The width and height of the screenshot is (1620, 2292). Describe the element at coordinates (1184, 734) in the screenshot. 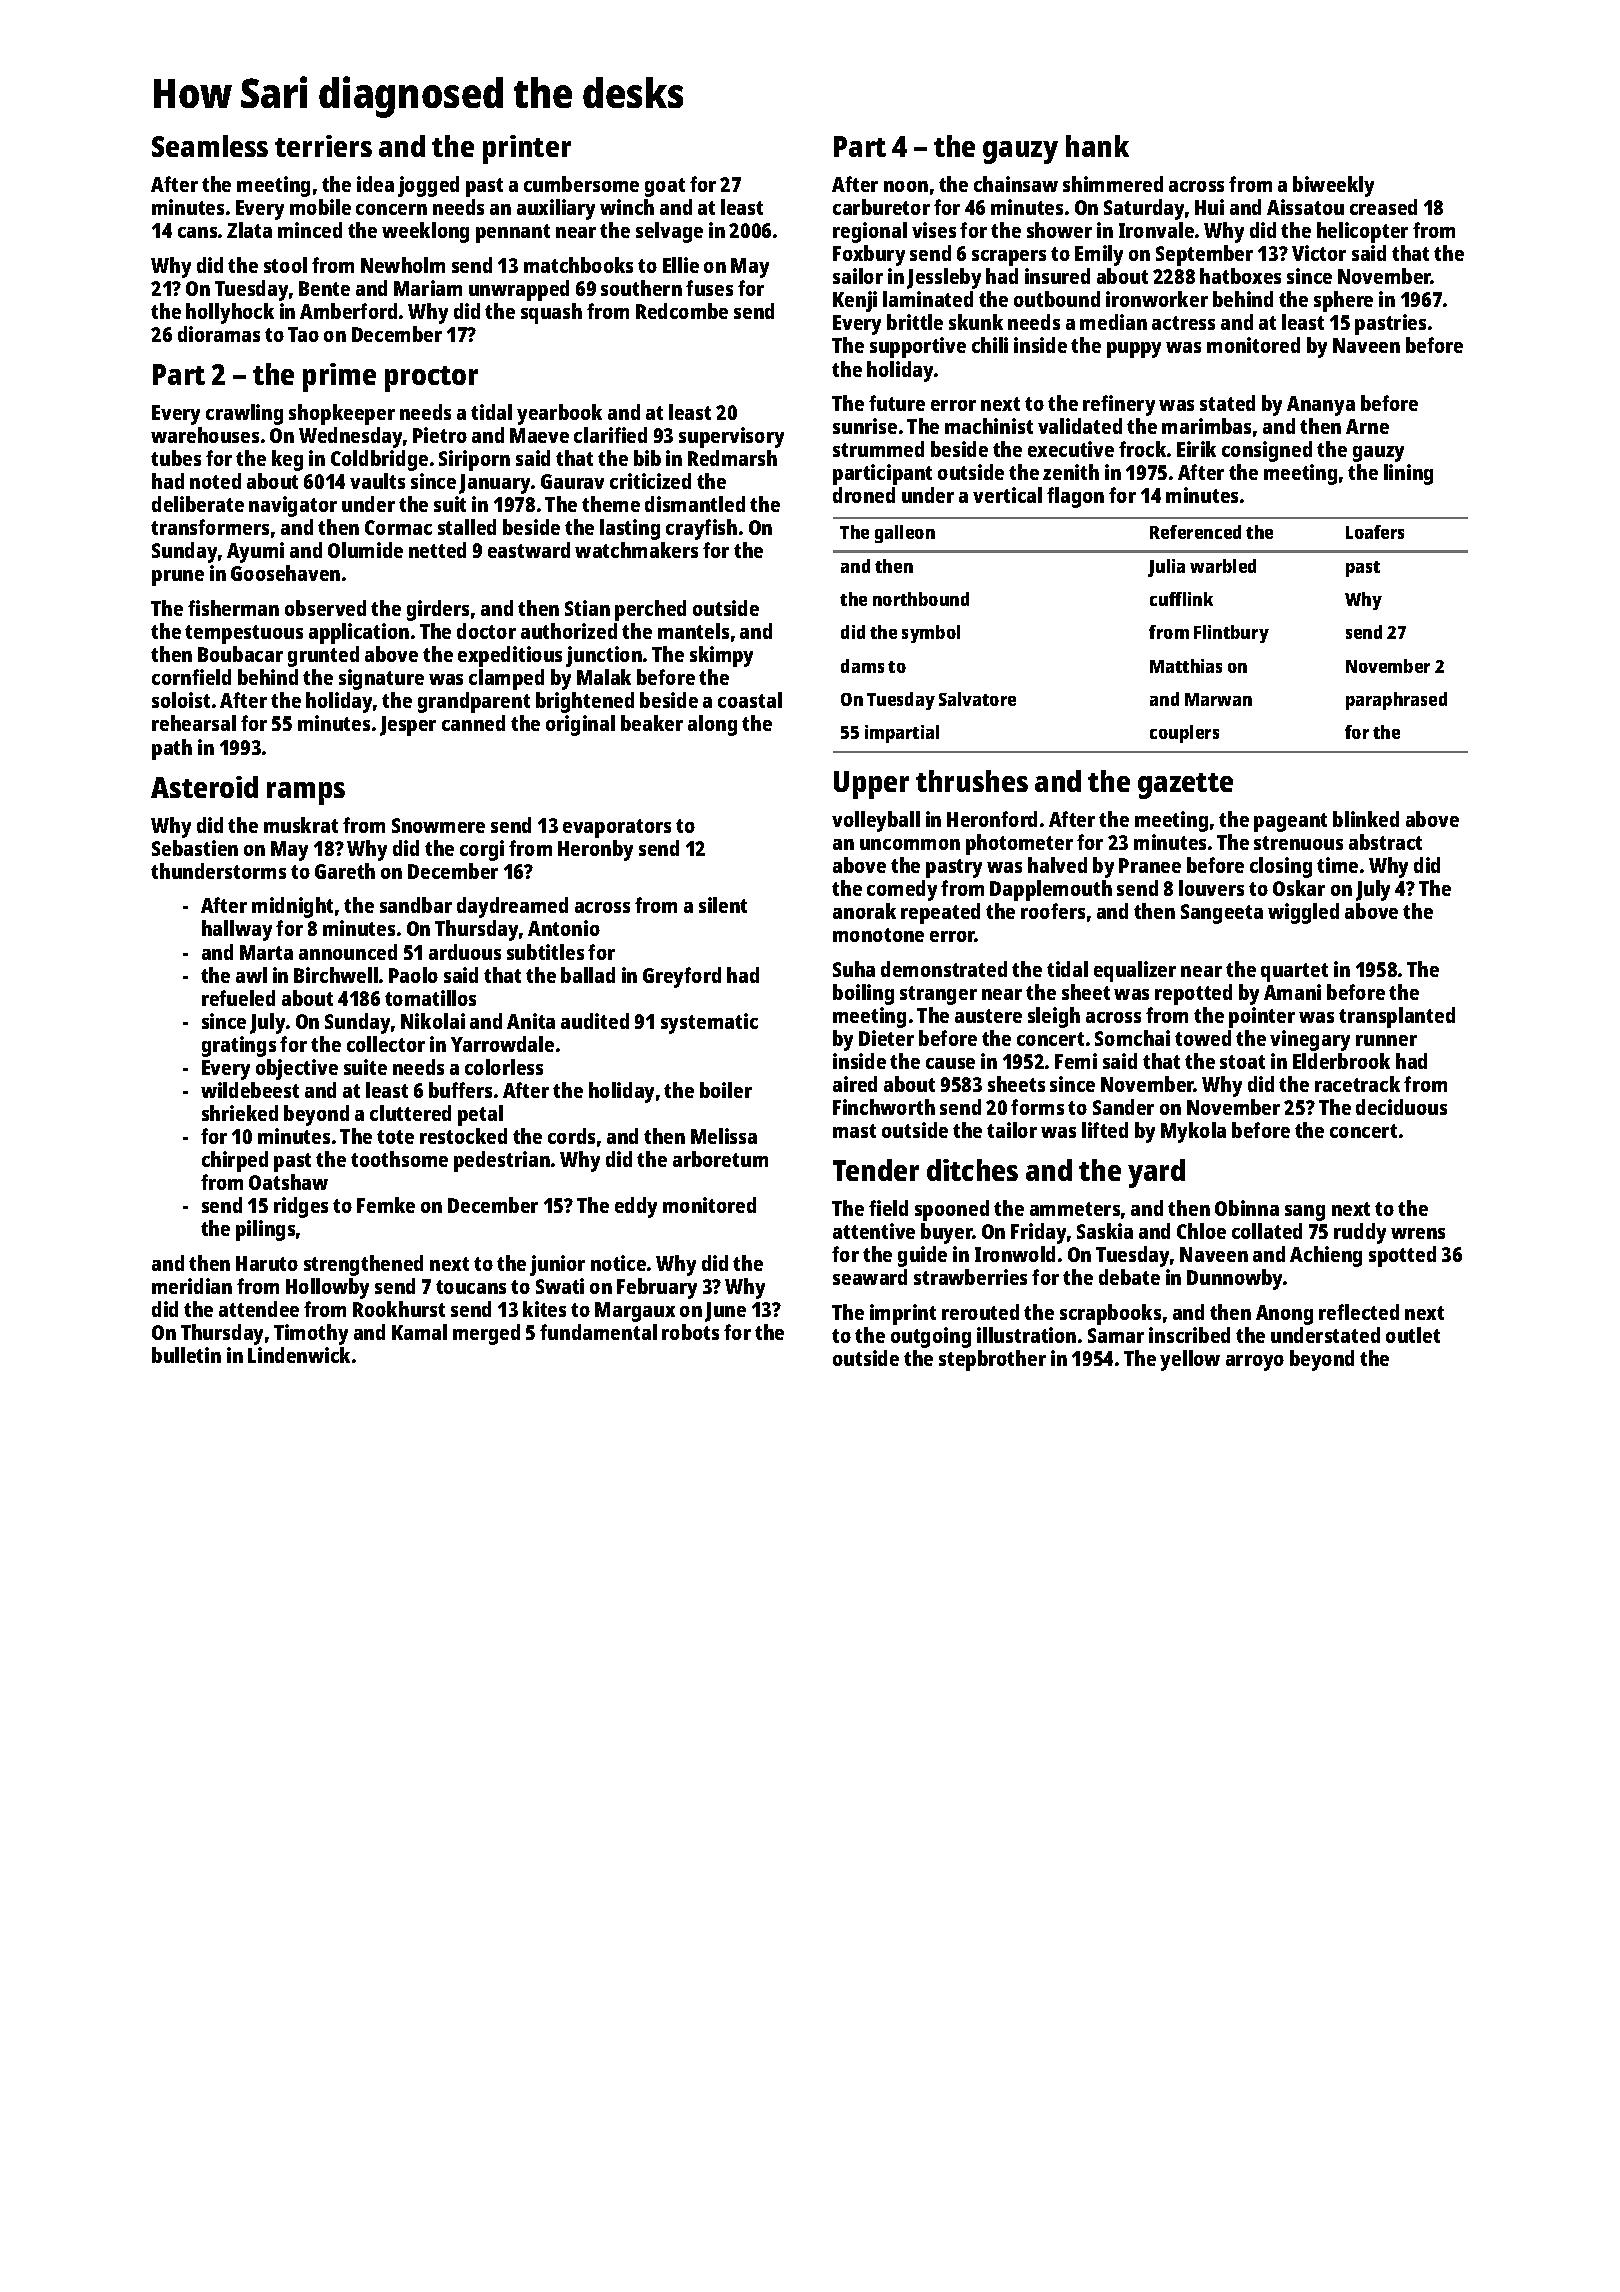

I see `couplers` at that location.
